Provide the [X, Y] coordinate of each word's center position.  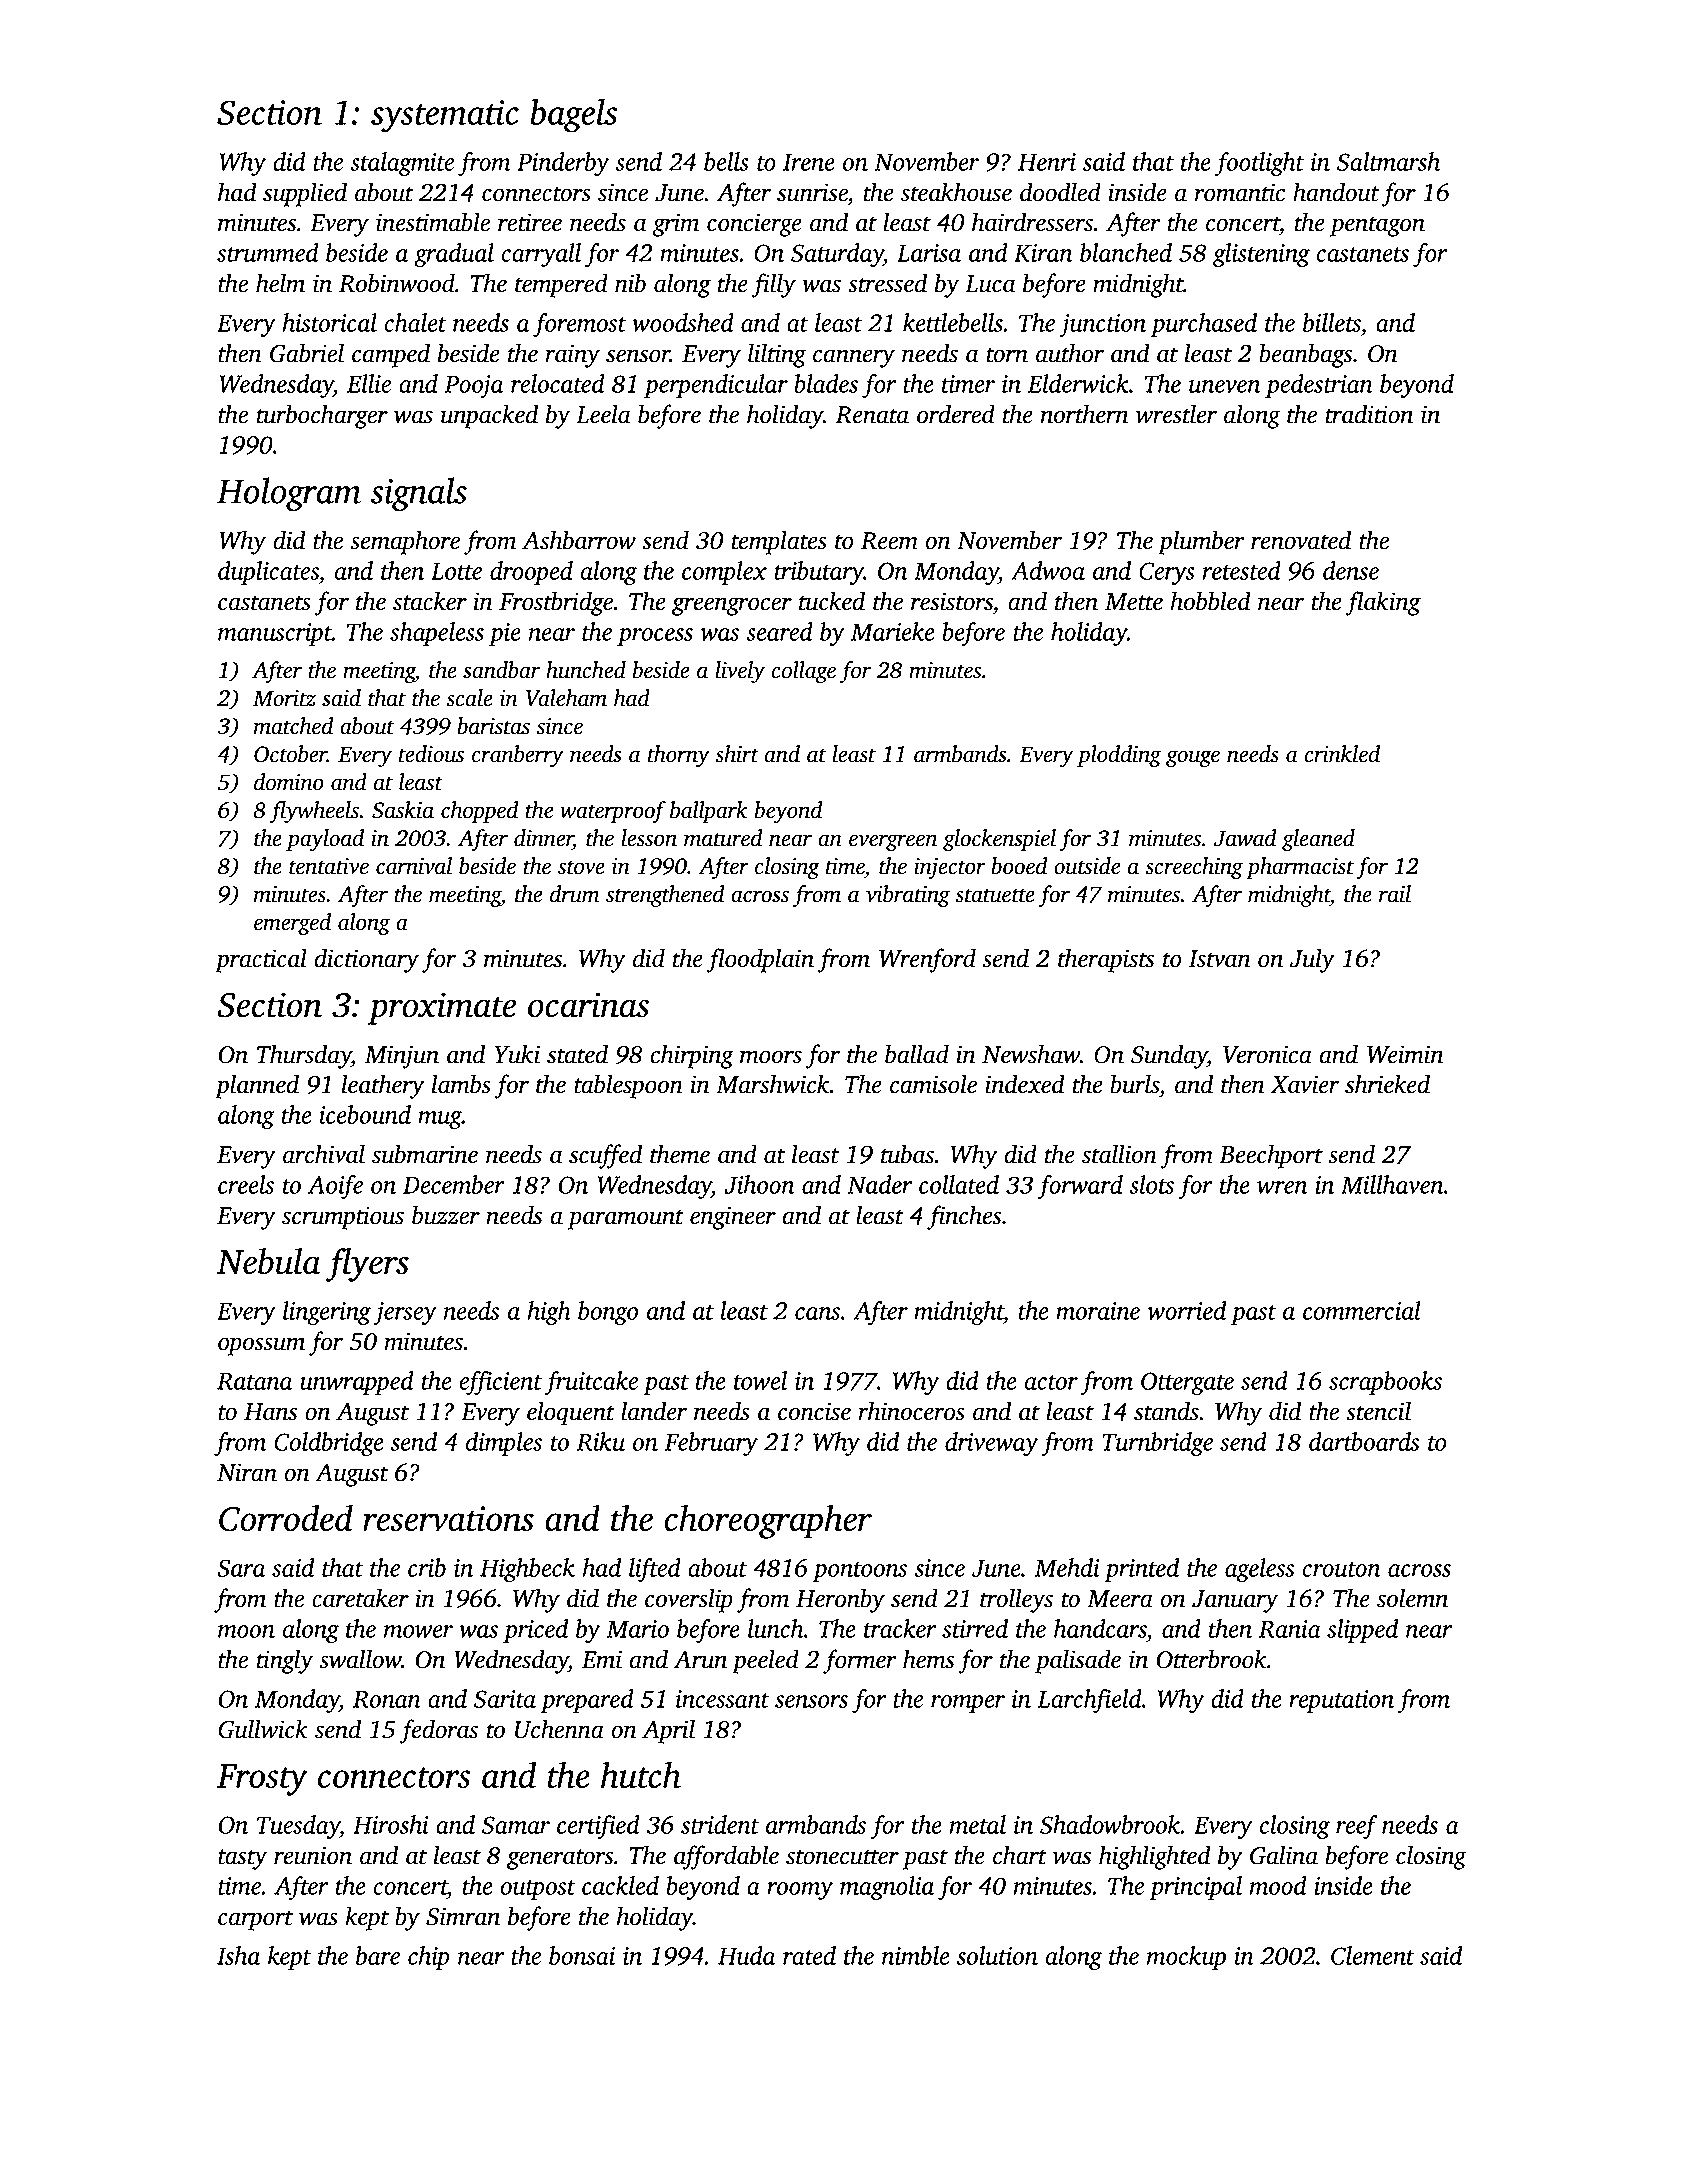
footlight [1259, 164]
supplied [305, 194]
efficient [500, 1383]
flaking [1383, 603]
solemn [1412, 1598]
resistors [952, 601]
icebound [365, 1114]
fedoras [439, 1731]
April [668, 1731]
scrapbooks [1385, 1383]
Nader [879, 1184]
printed [1141, 1570]
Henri [1047, 162]
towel [760, 1380]
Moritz [284, 698]
